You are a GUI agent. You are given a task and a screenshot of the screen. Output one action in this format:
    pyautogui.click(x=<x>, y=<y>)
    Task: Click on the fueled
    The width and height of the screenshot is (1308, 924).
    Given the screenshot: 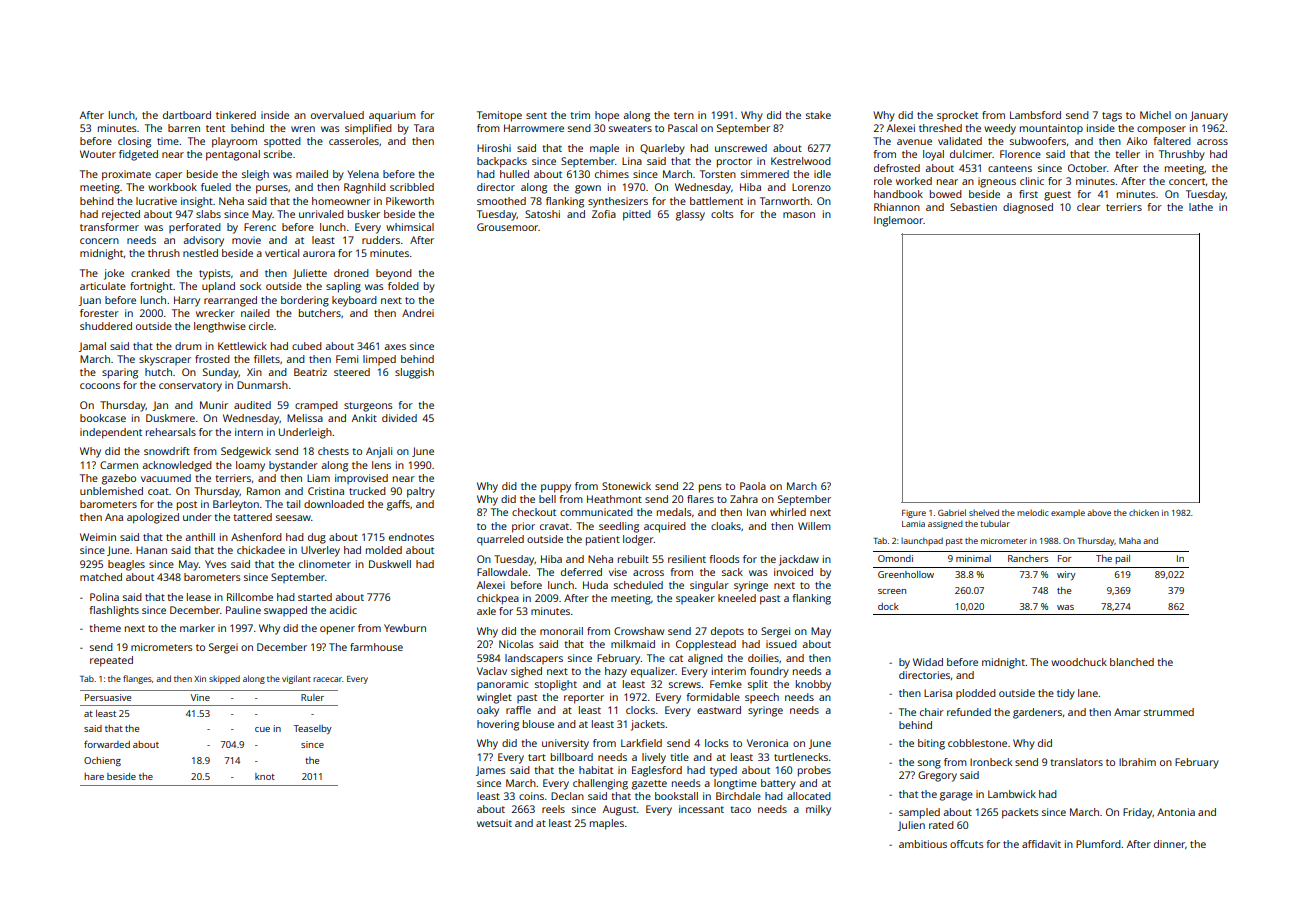 What is the action you would take?
    pyautogui.click(x=216, y=187)
